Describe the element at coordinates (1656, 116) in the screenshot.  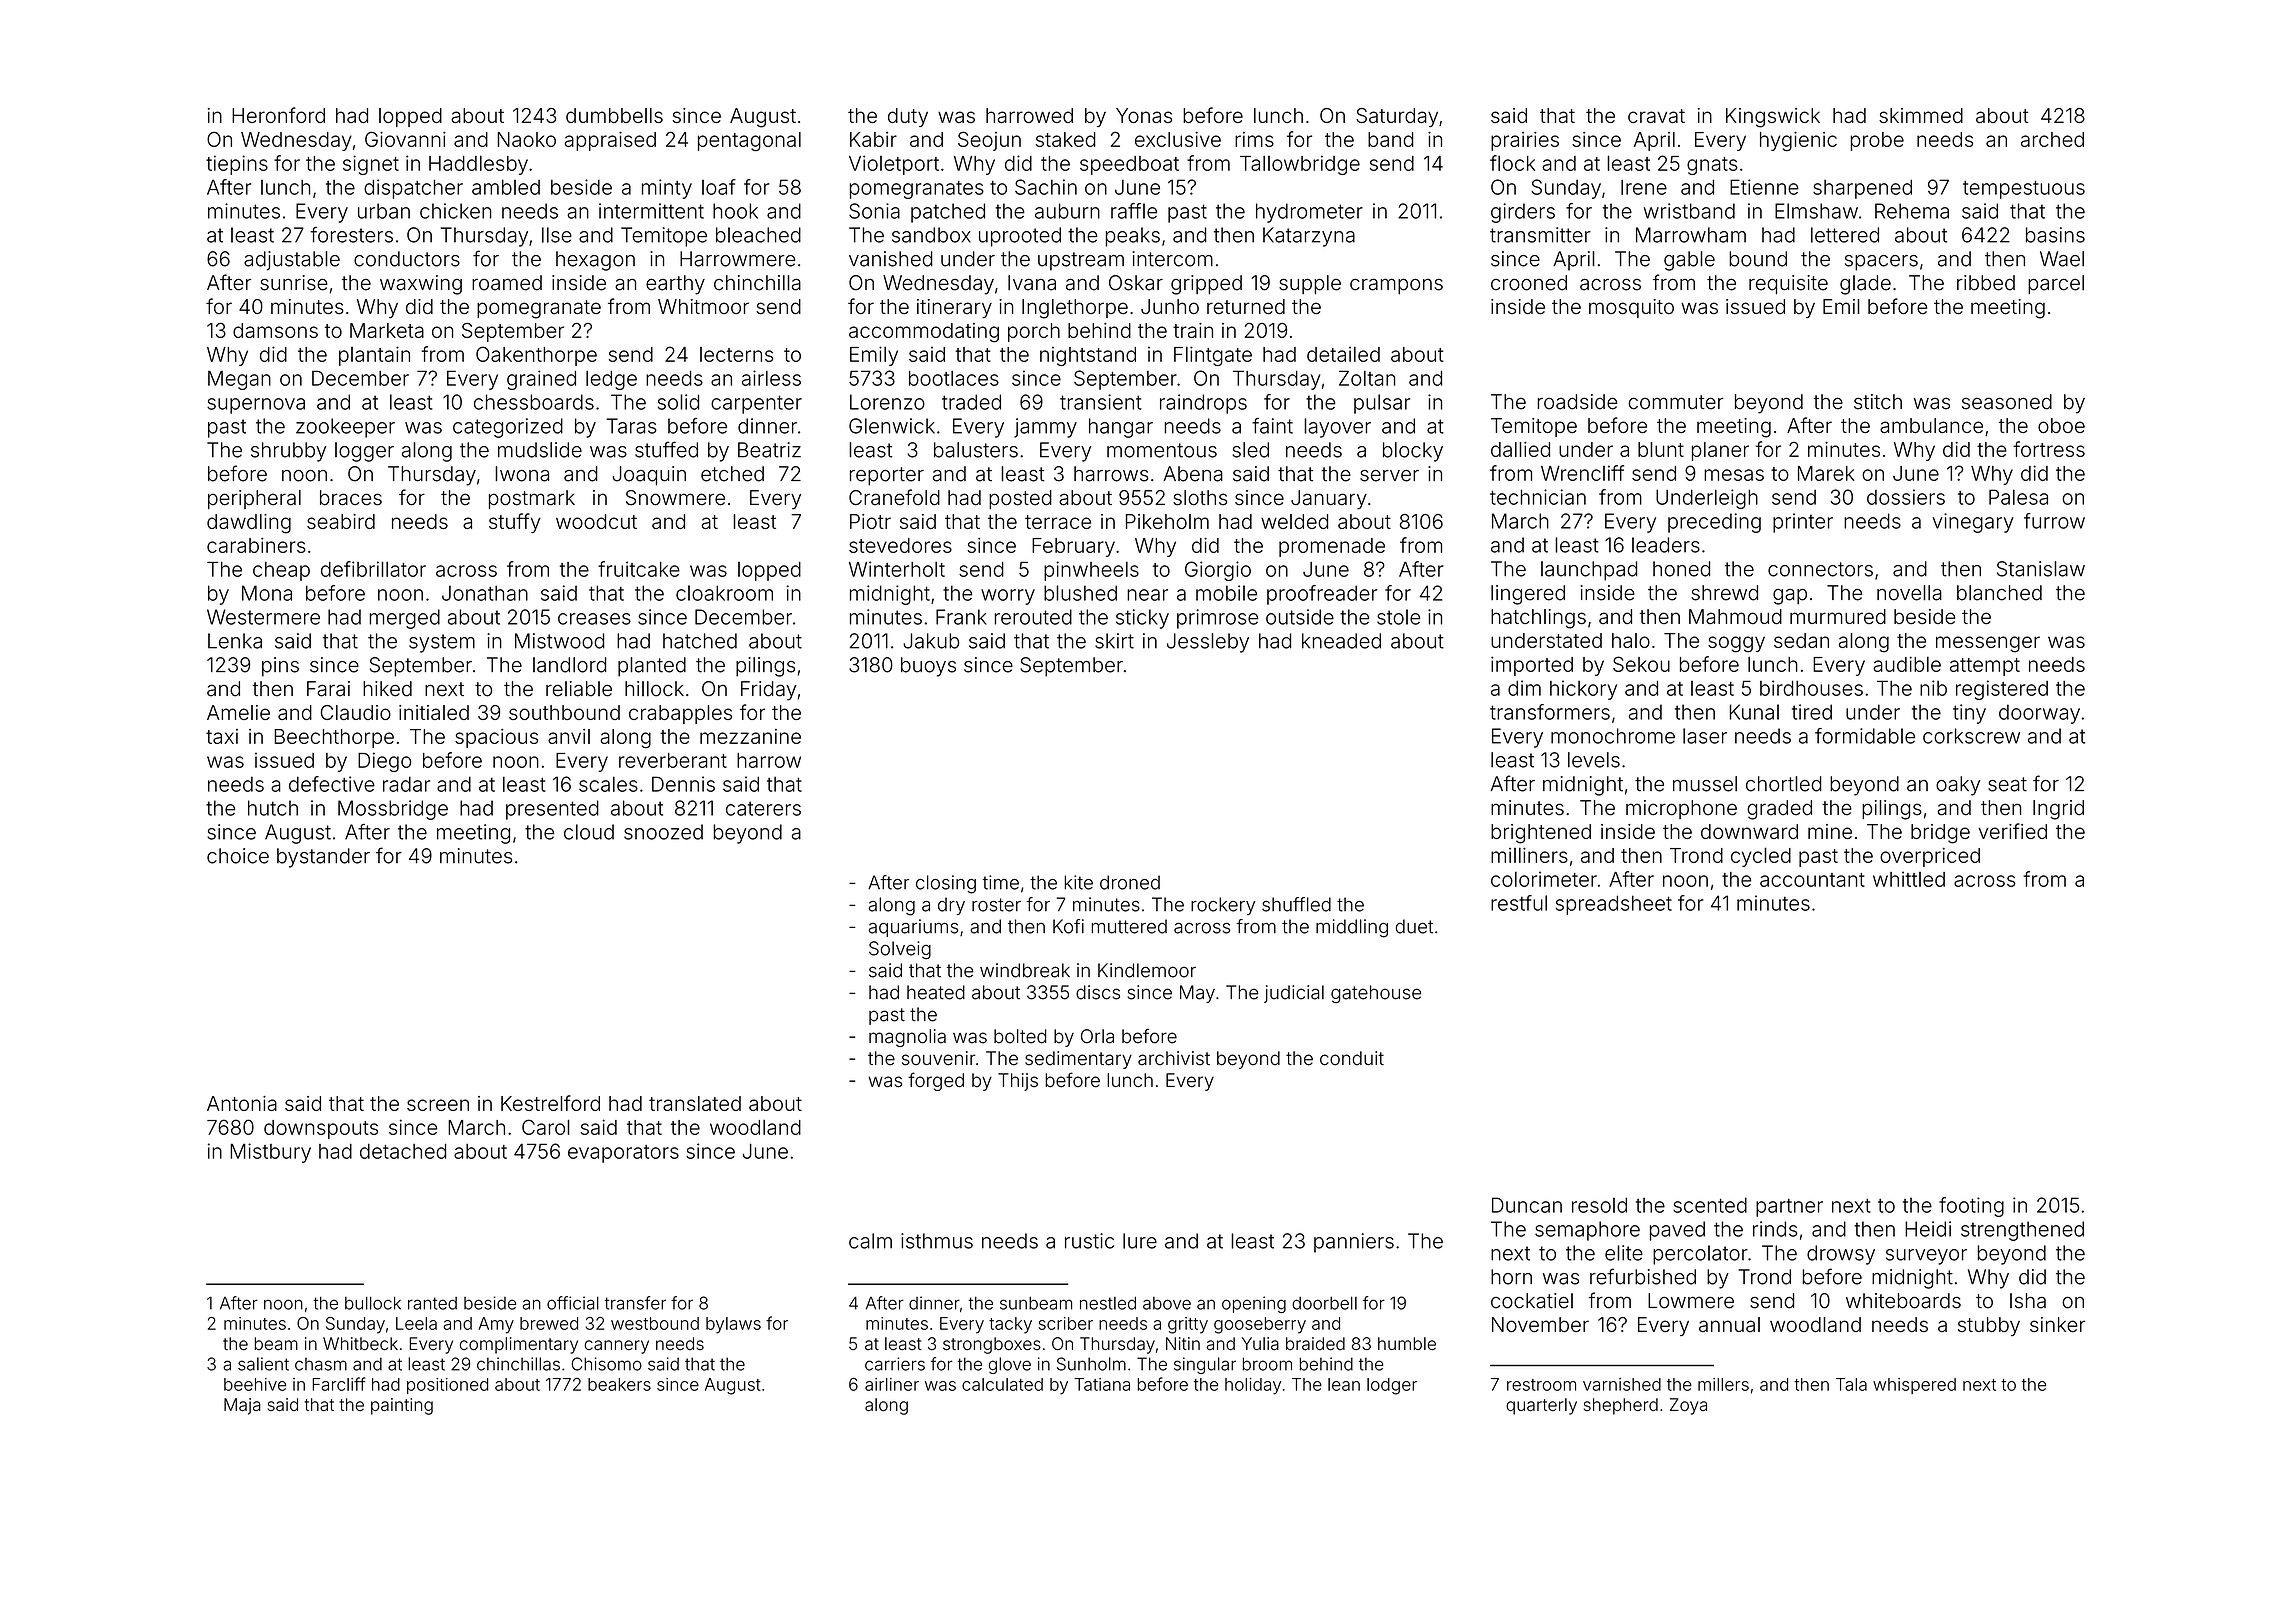
I see `cravat` at that location.
